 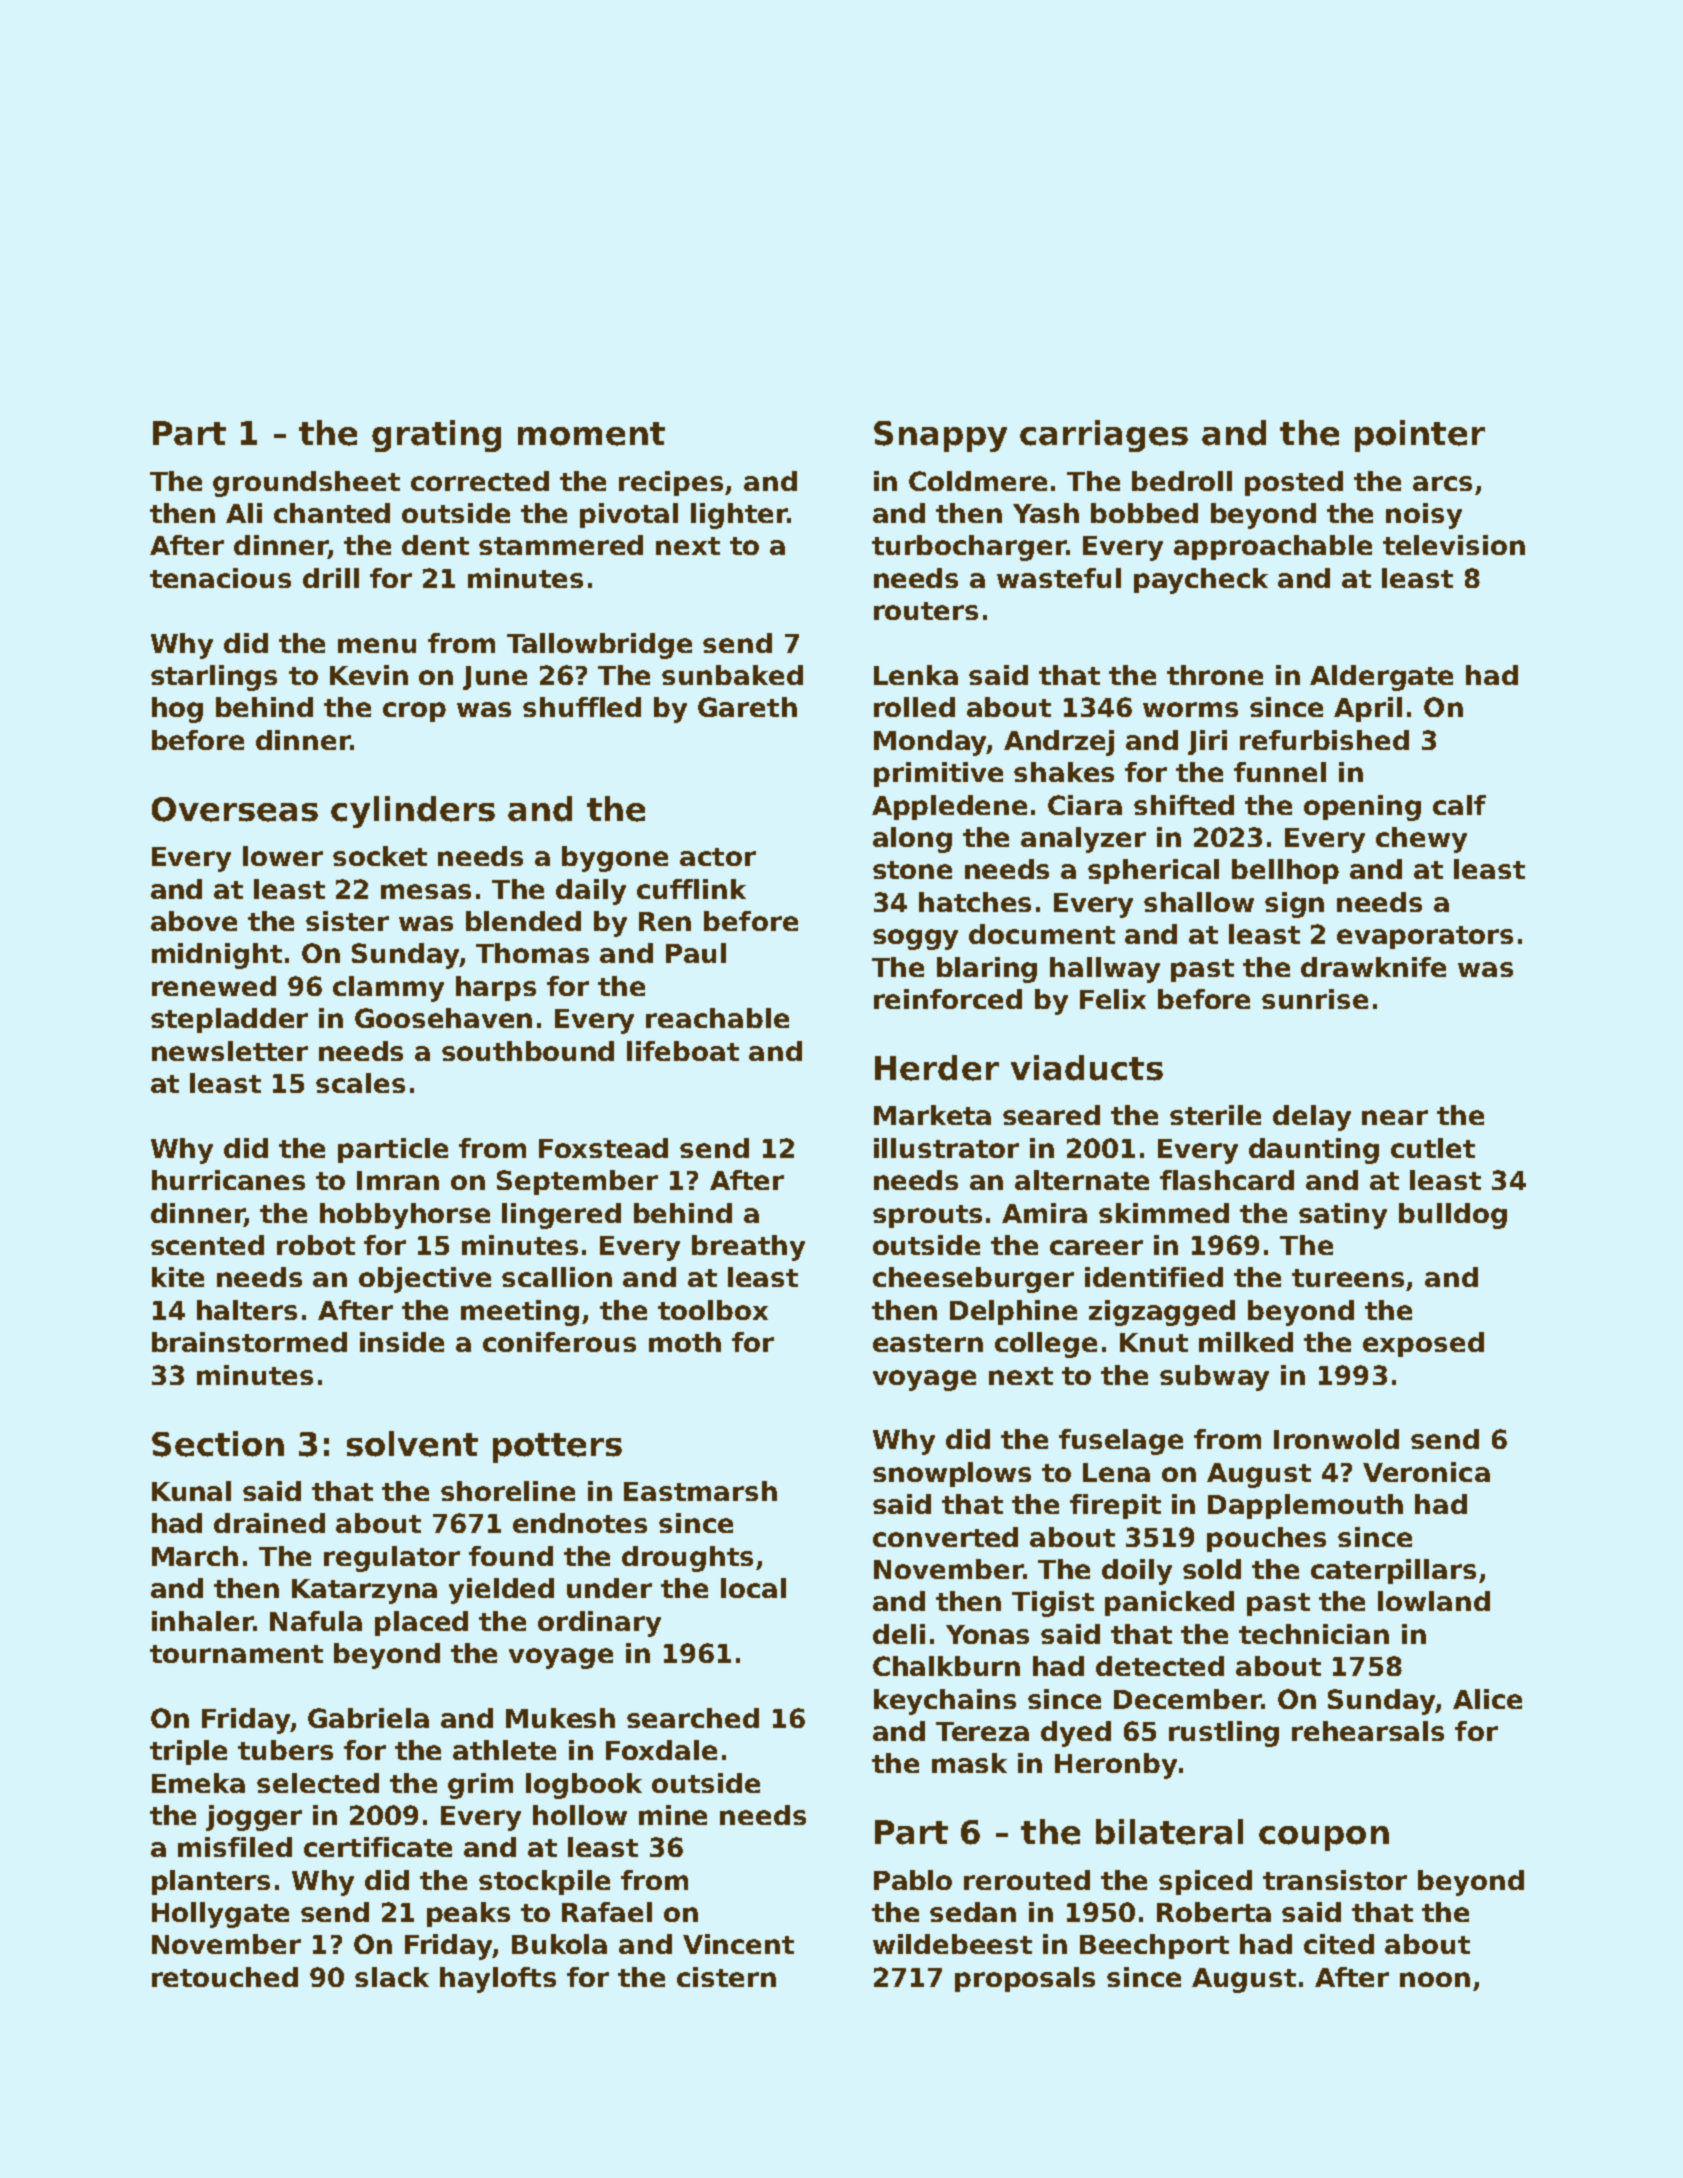 What do you see at coordinates (402, 1342) in the screenshot?
I see `inside` at bounding box center [402, 1342].
